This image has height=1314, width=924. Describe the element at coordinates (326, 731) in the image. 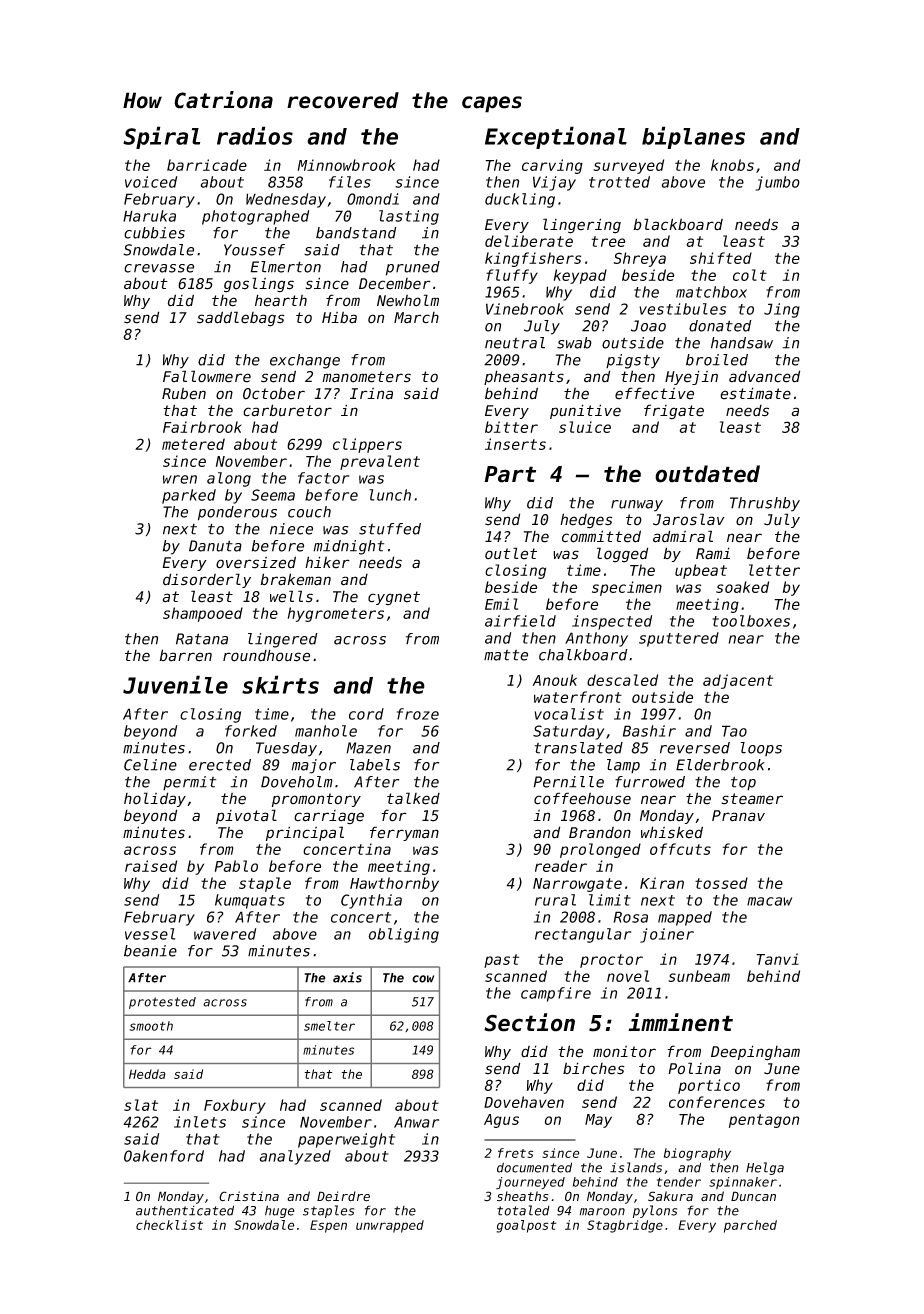

I see `manhole` at that location.
